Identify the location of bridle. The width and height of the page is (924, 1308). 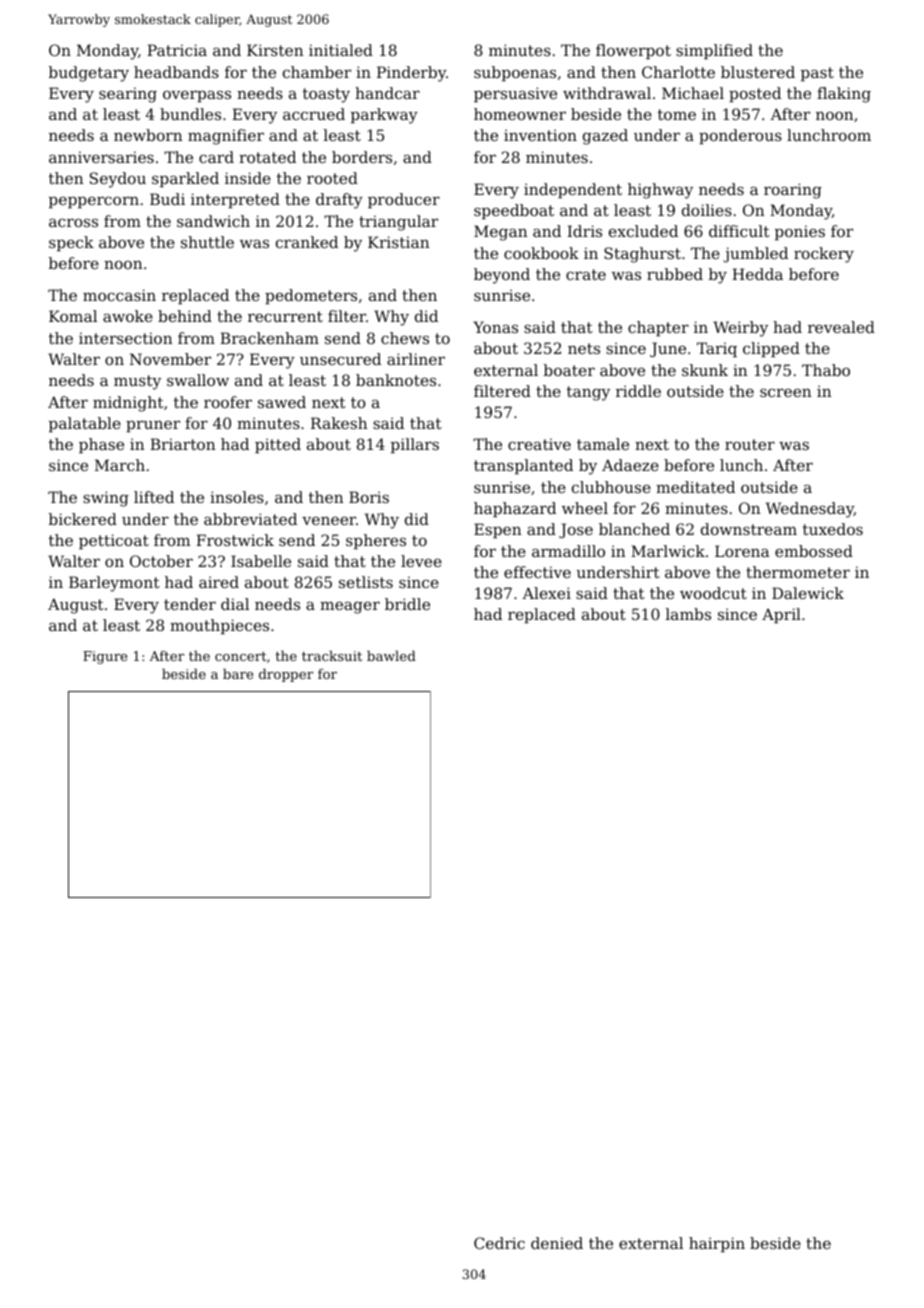
(407, 604).
